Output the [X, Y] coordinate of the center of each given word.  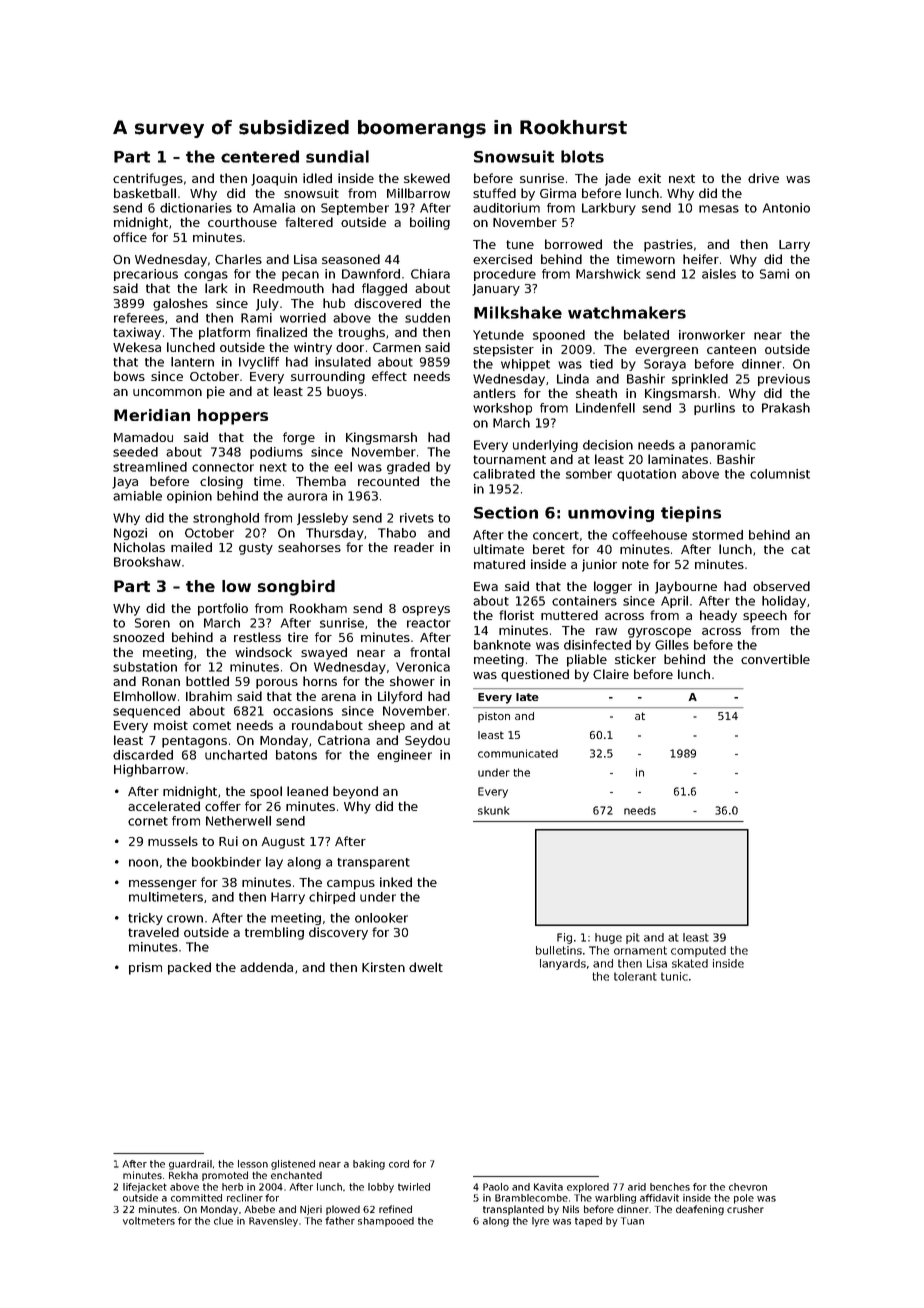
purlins [714, 409]
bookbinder [226, 862]
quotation [646, 475]
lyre [540, 1222]
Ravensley [273, 1222]
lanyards [563, 964]
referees [139, 318]
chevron [748, 1187]
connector [223, 467]
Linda [573, 379]
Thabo [397, 533]
